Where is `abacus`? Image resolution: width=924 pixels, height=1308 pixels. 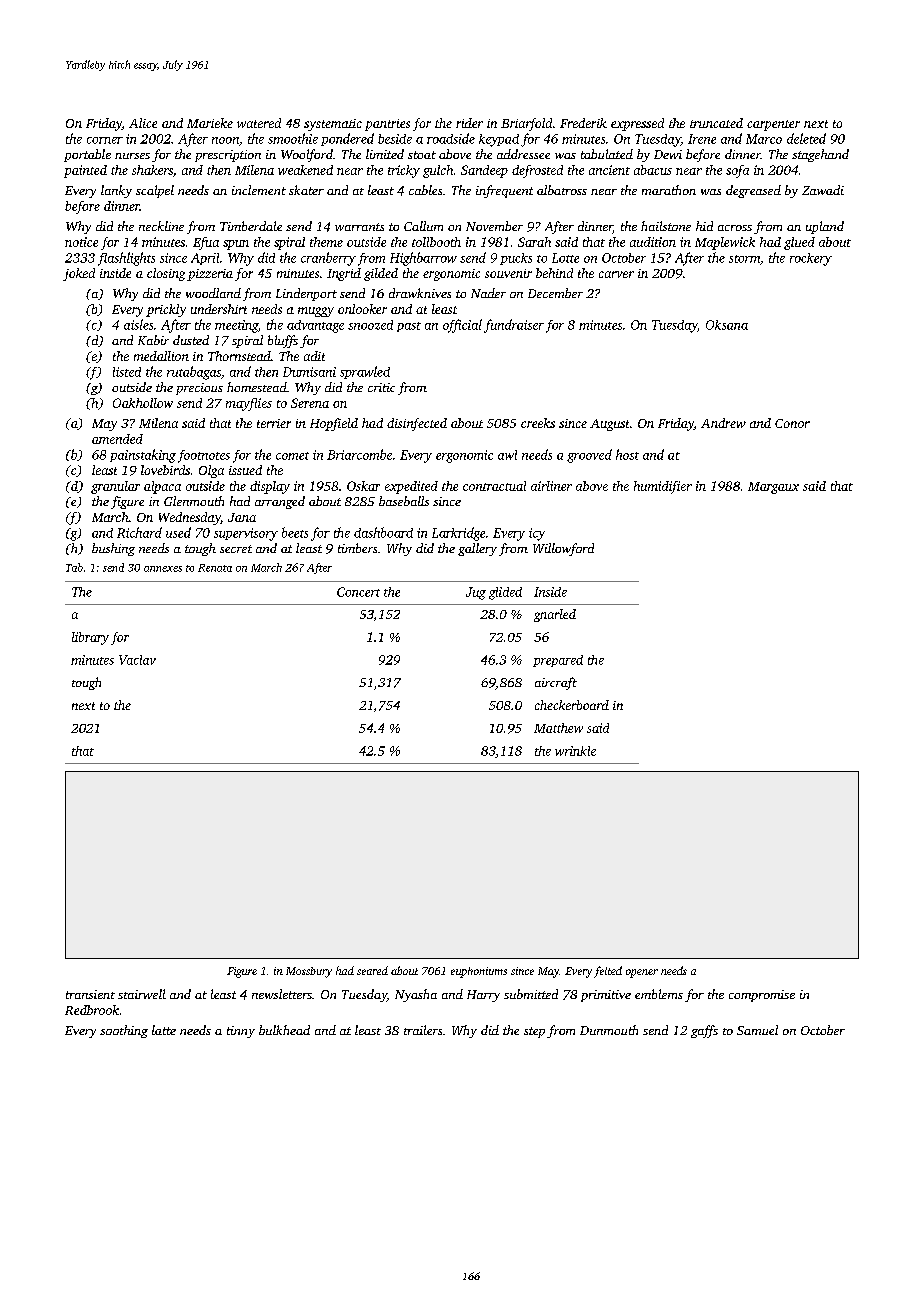
abacus is located at coordinates (653, 170).
